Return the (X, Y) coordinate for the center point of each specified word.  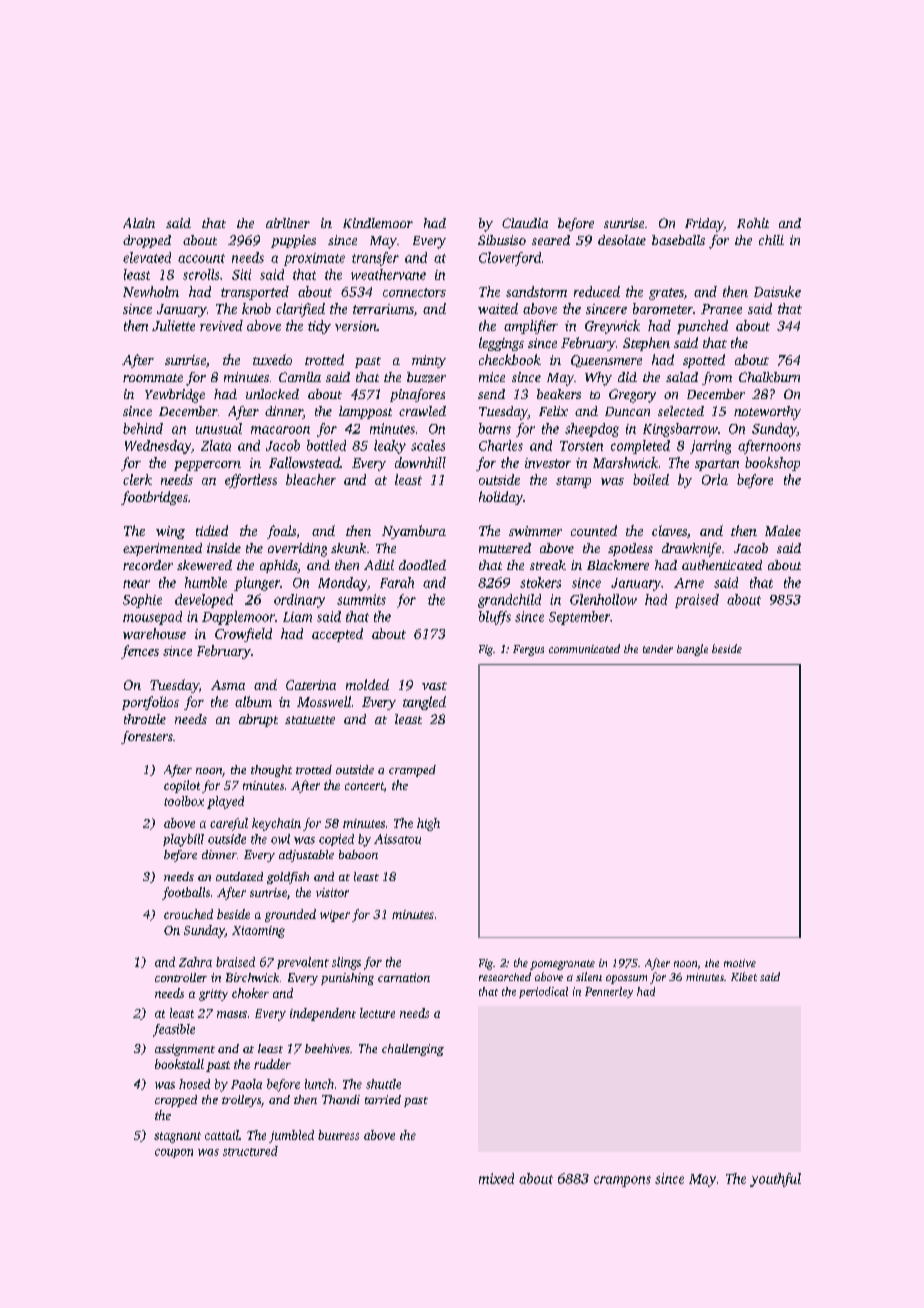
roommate (153, 378)
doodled (422, 565)
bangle (692, 650)
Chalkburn (769, 377)
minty (429, 361)
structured (250, 1151)
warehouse (154, 633)
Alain (139, 223)
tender (658, 649)
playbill (183, 840)
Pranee (721, 309)
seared (551, 240)
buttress (338, 1135)
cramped (412, 771)
